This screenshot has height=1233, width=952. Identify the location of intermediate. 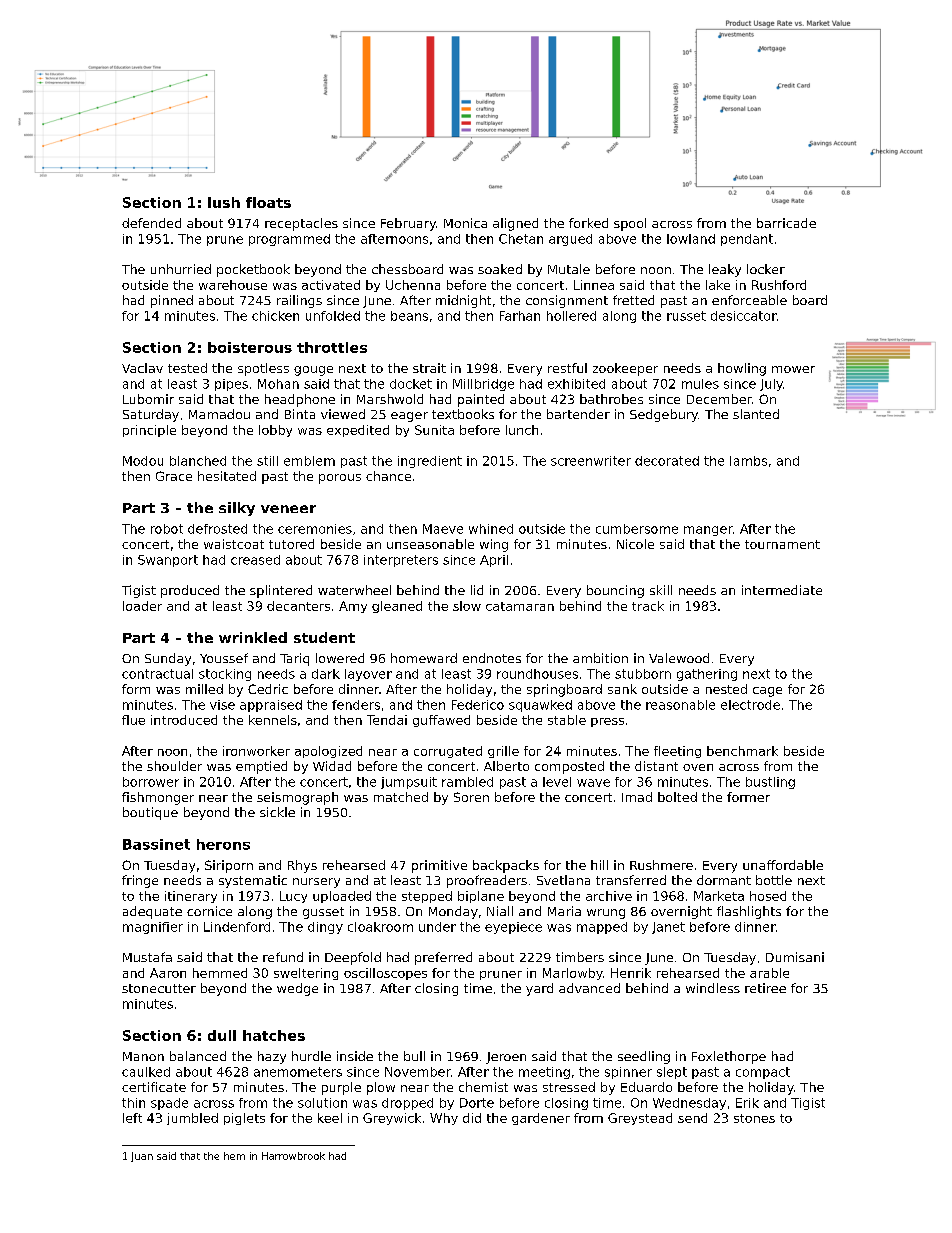
(782, 590).
